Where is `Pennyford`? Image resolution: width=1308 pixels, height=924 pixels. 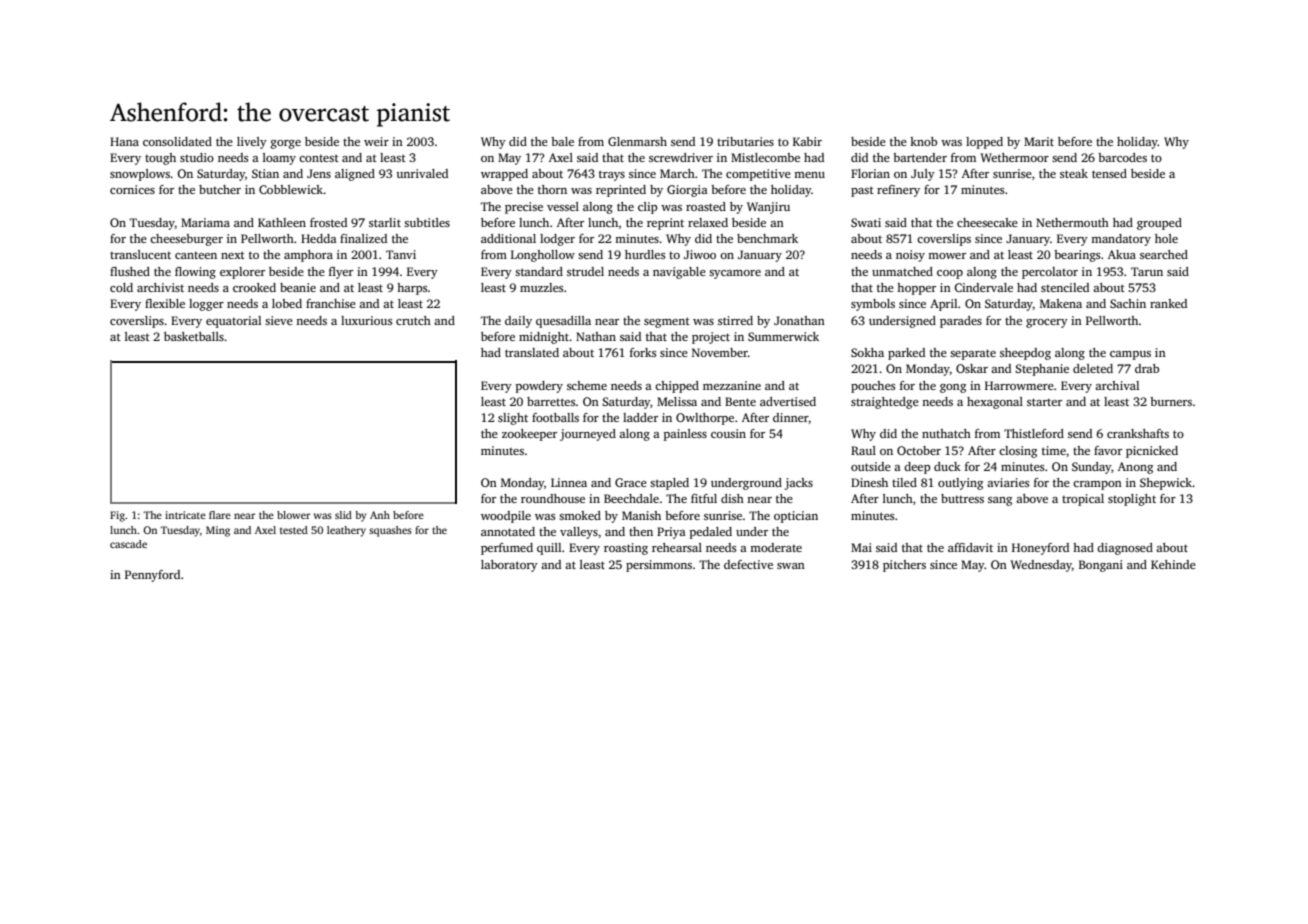 Pennyford is located at coordinates (152, 576).
